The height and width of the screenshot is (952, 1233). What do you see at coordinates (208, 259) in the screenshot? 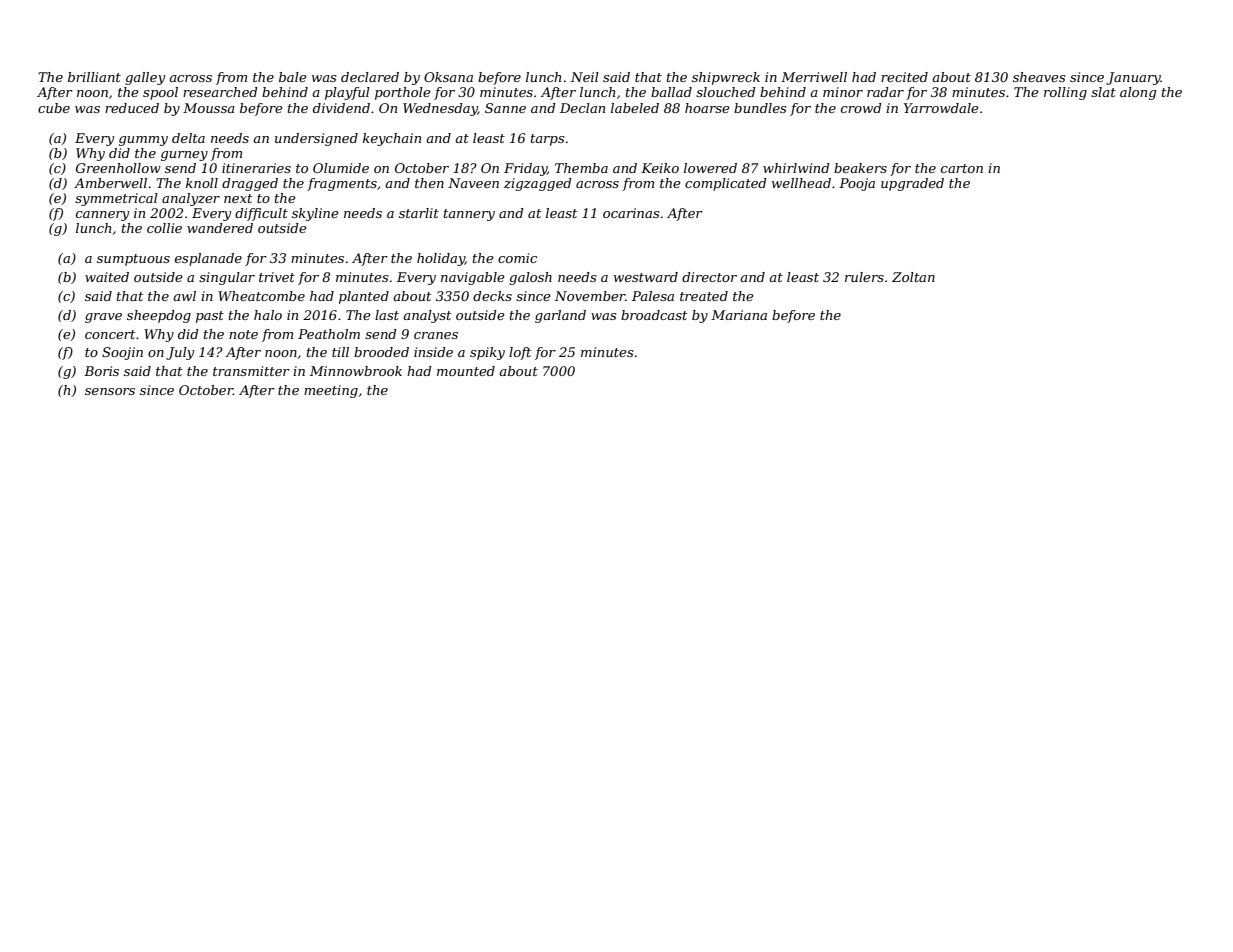
I see `esplanade` at bounding box center [208, 259].
